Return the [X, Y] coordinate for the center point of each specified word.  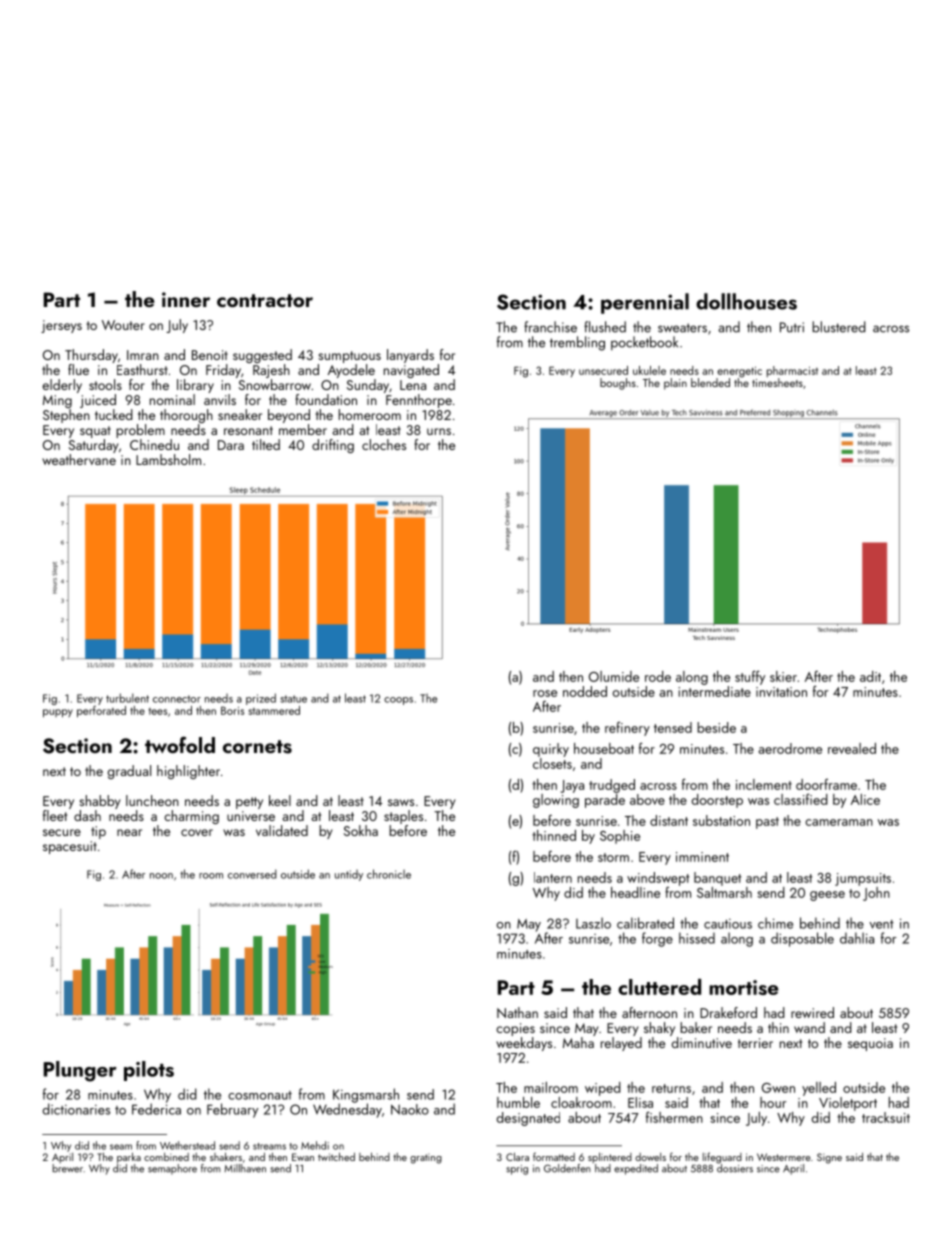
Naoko [410, 1109]
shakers [226, 1156]
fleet [55, 815]
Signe [829, 1158]
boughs [618, 384]
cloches [384, 444]
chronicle [389, 874]
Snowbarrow [275, 384]
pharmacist [792, 371]
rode [658, 676]
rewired [812, 1012]
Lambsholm [168, 459]
